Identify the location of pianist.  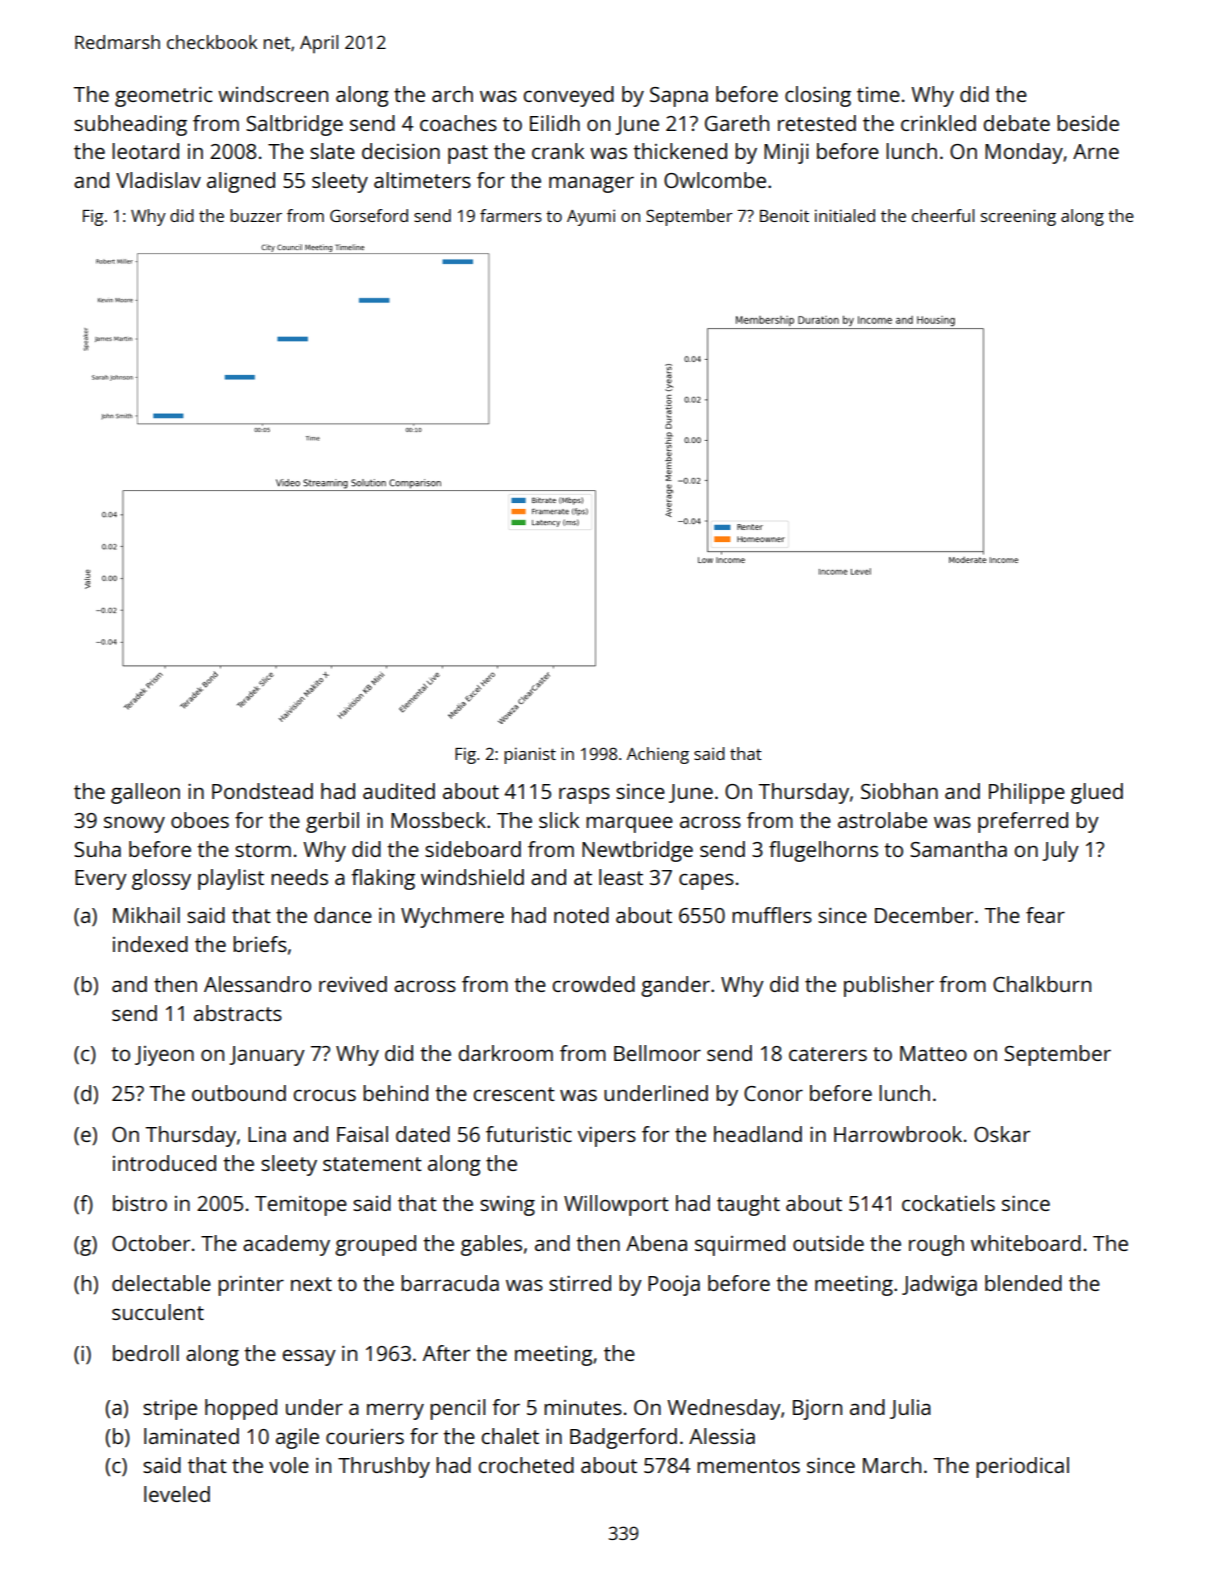
(530, 755).
